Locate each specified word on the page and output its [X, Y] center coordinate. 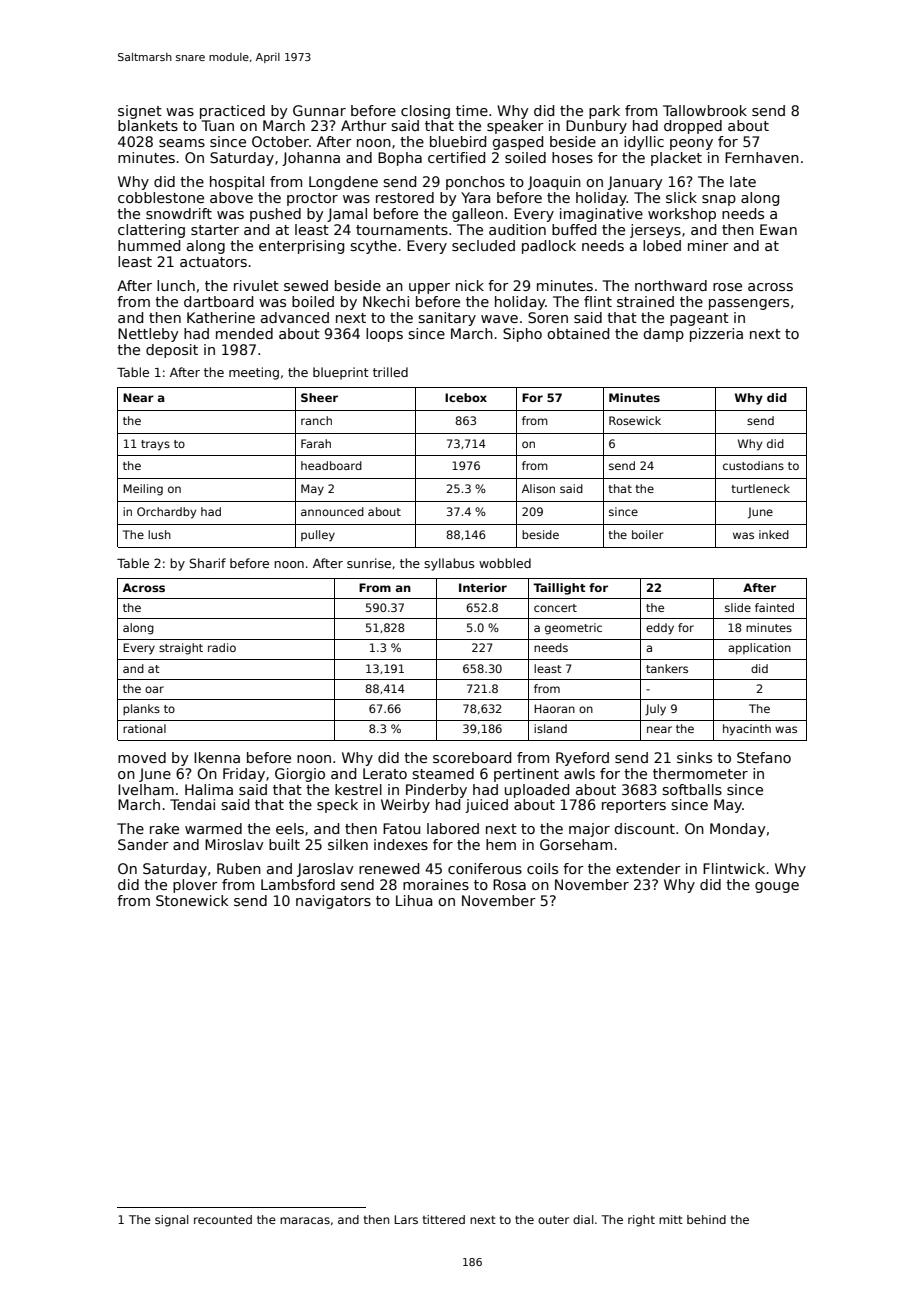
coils [542, 868]
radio [222, 647]
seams [182, 143]
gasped [517, 143]
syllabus [449, 564]
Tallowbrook [705, 110]
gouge [777, 887]
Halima [209, 789]
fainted [774, 607]
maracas [305, 1220]
